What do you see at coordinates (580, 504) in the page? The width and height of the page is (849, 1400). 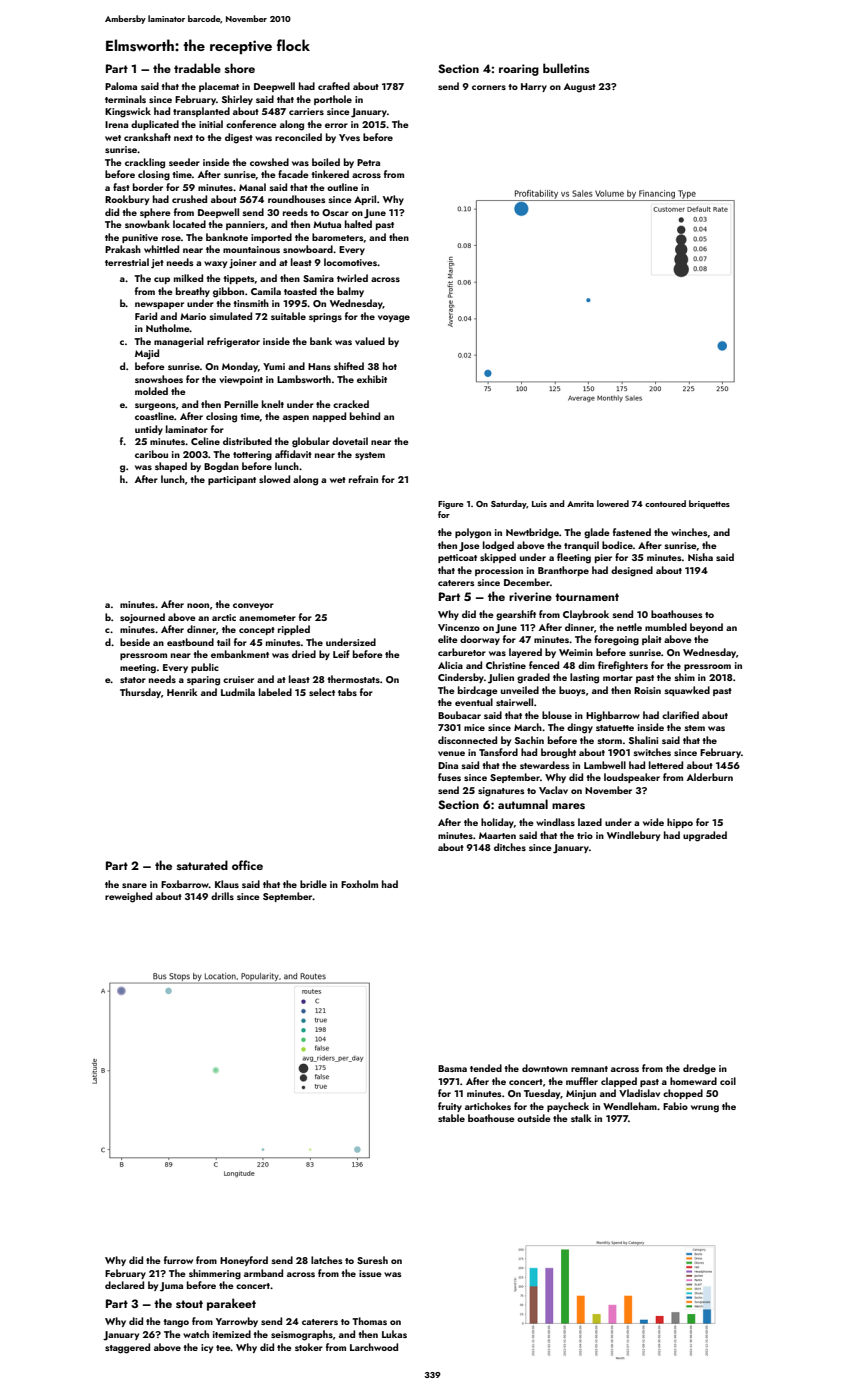 I see `Amrita` at bounding box center [580, 504].
